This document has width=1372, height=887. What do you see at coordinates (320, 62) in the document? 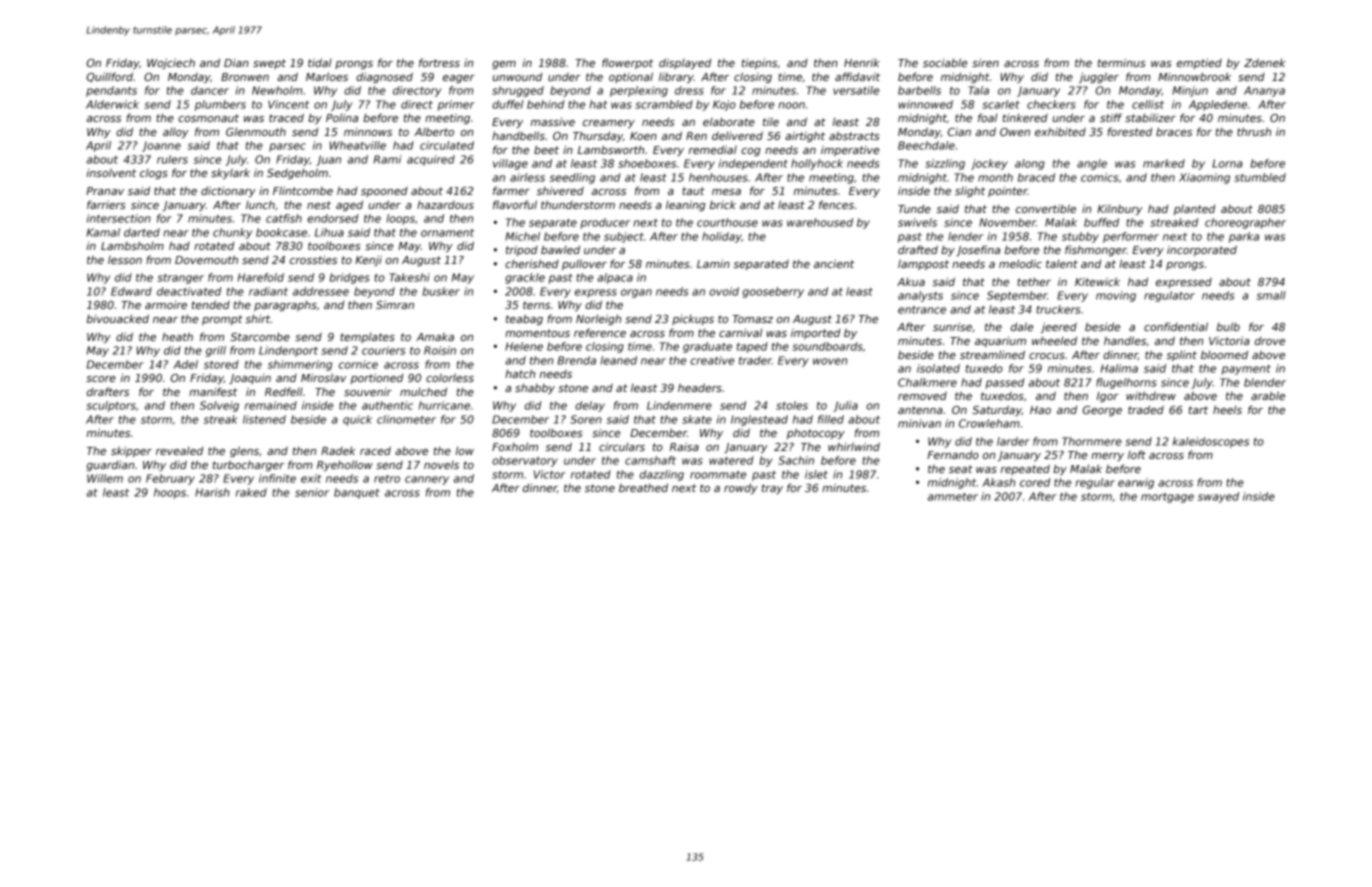
I see `tidal` at bounding box center [320, 62].
